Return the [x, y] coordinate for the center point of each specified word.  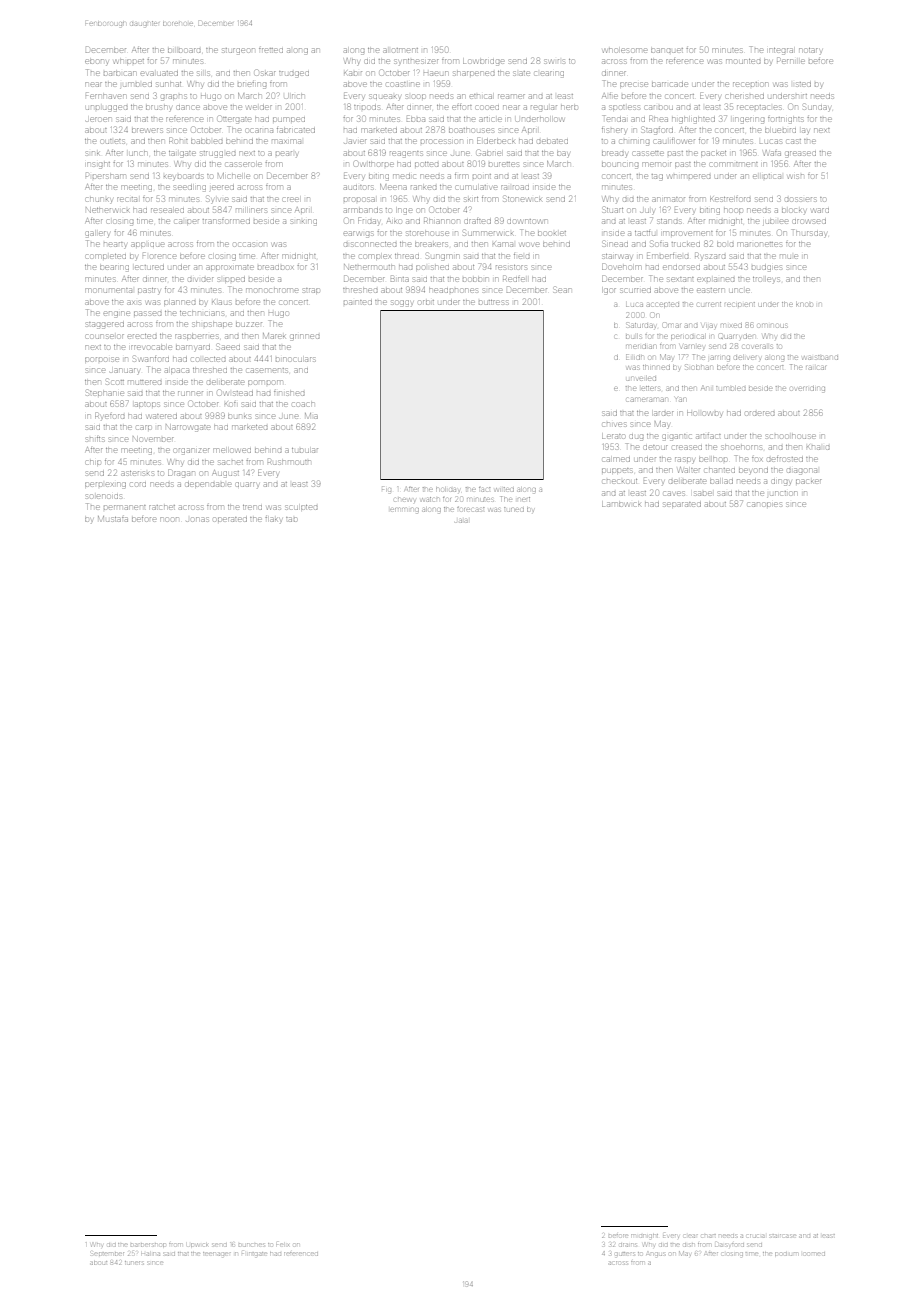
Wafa [772, 153]
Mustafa [113, 519]
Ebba [416, 118]
